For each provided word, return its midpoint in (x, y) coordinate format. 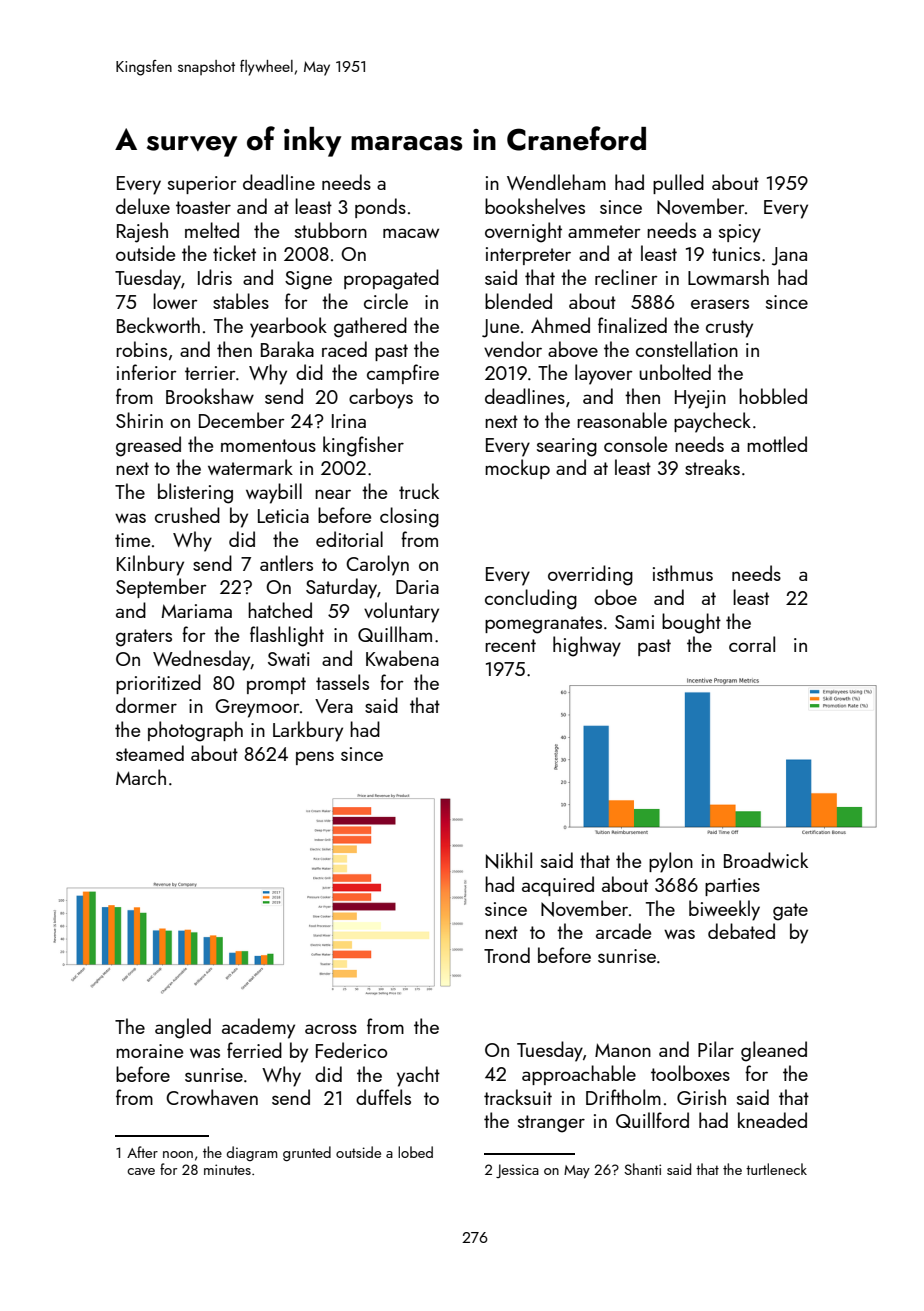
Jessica (517, 1171)
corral (752, 644)
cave (141, 1171)
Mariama (197, 611)
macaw (411, 233)
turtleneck (776, 1169)
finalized (632, 325)
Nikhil (509, 860)
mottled (777, 444)
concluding (531, 599)
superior (202, 185)
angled (183, 1028)
